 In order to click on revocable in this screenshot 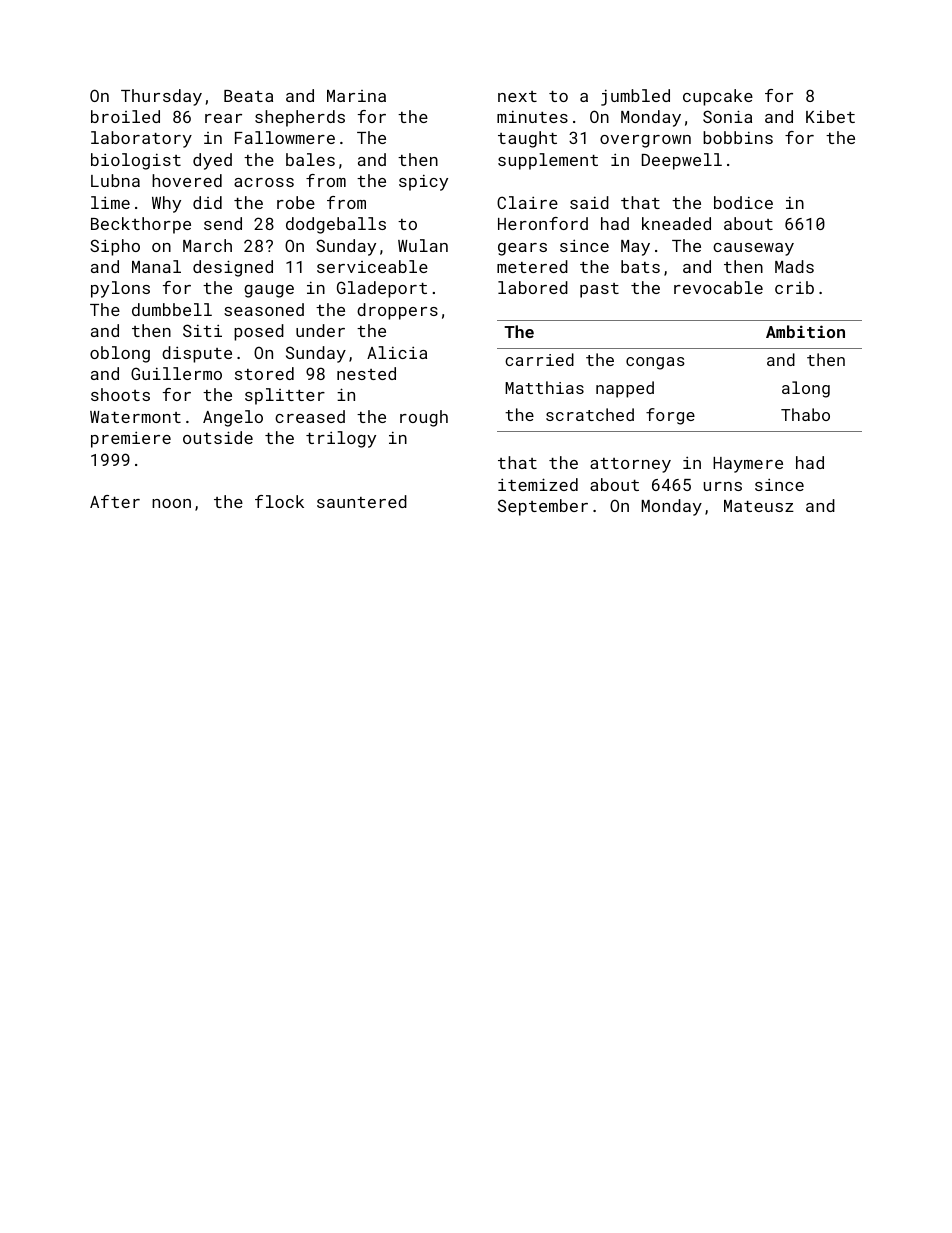, I will do `click(718, 287)`.
